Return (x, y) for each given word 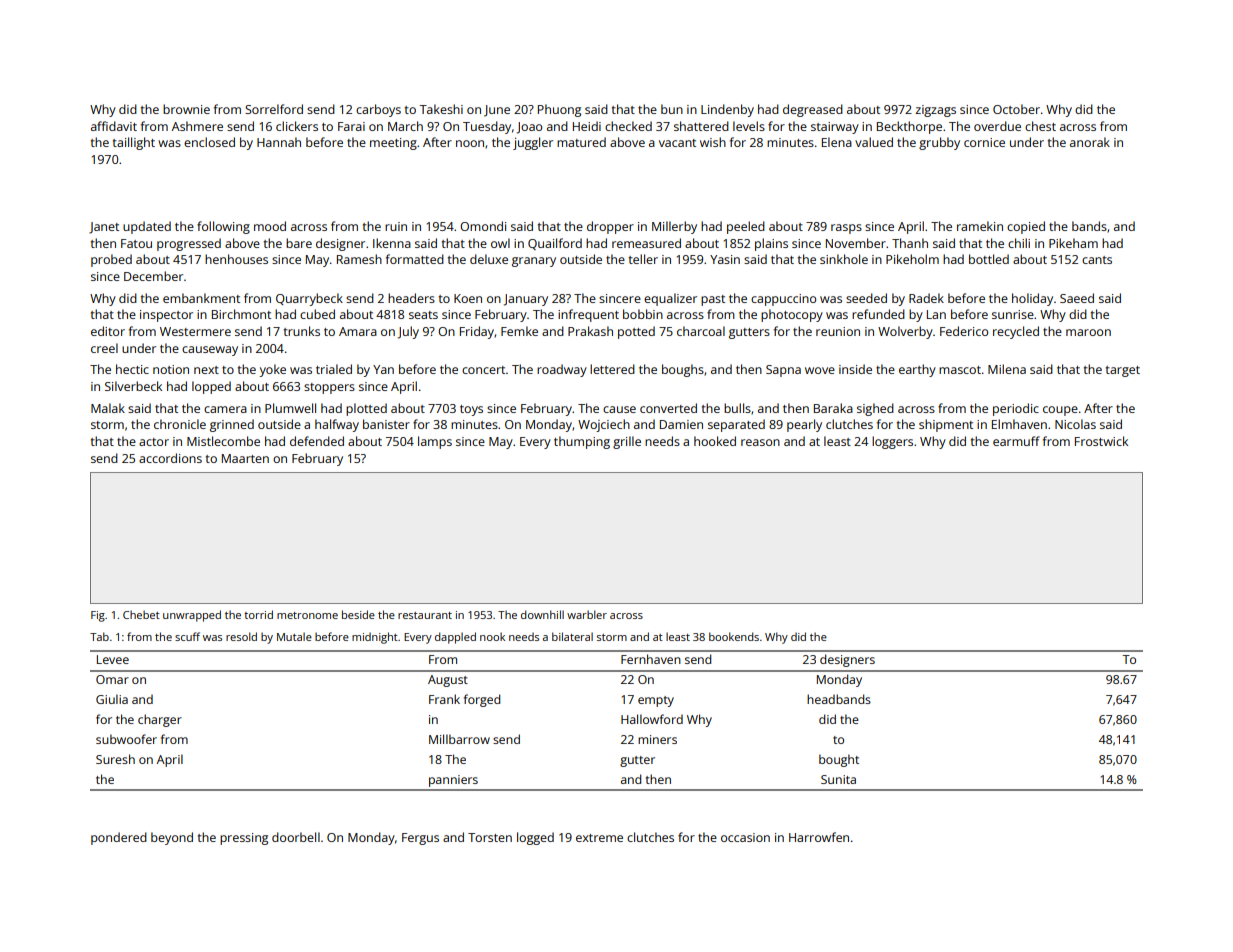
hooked (715, 441)
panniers (453, 781)
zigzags (936, 111)
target (1123, 371)
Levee (113, 659)
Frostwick (1101, 441)
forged (482, 700)
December (153, 276)
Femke (519, 331)
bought (839, 760)
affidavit (114, 126)
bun (672, 109)
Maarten (245, 458)
